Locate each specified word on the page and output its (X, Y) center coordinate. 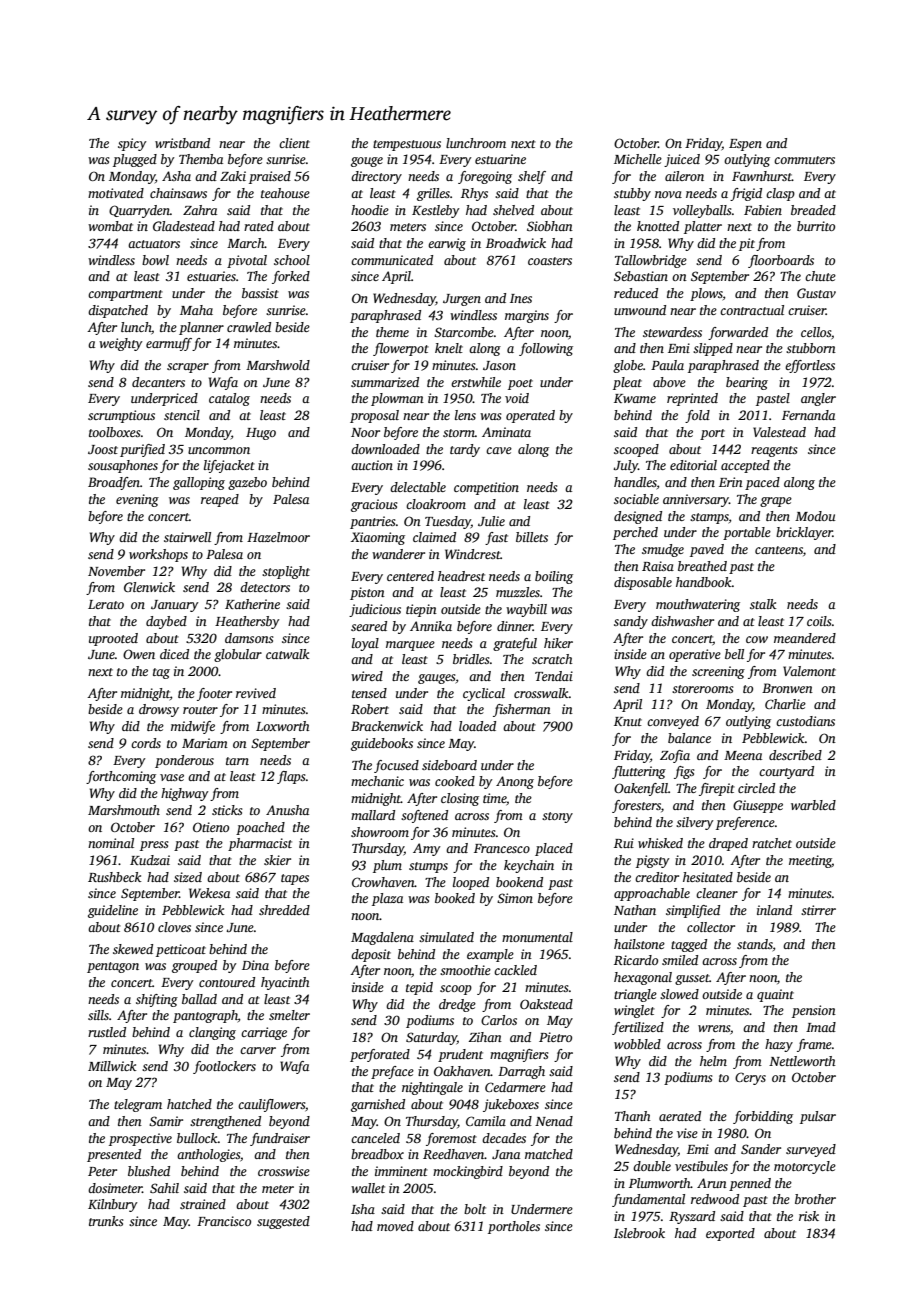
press (154, 846)
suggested (283, 1222)
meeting (810, 861)
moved (395, 1226)
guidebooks (382, 744)
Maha (196, 310)
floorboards (781, 261)
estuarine (500, 159)
